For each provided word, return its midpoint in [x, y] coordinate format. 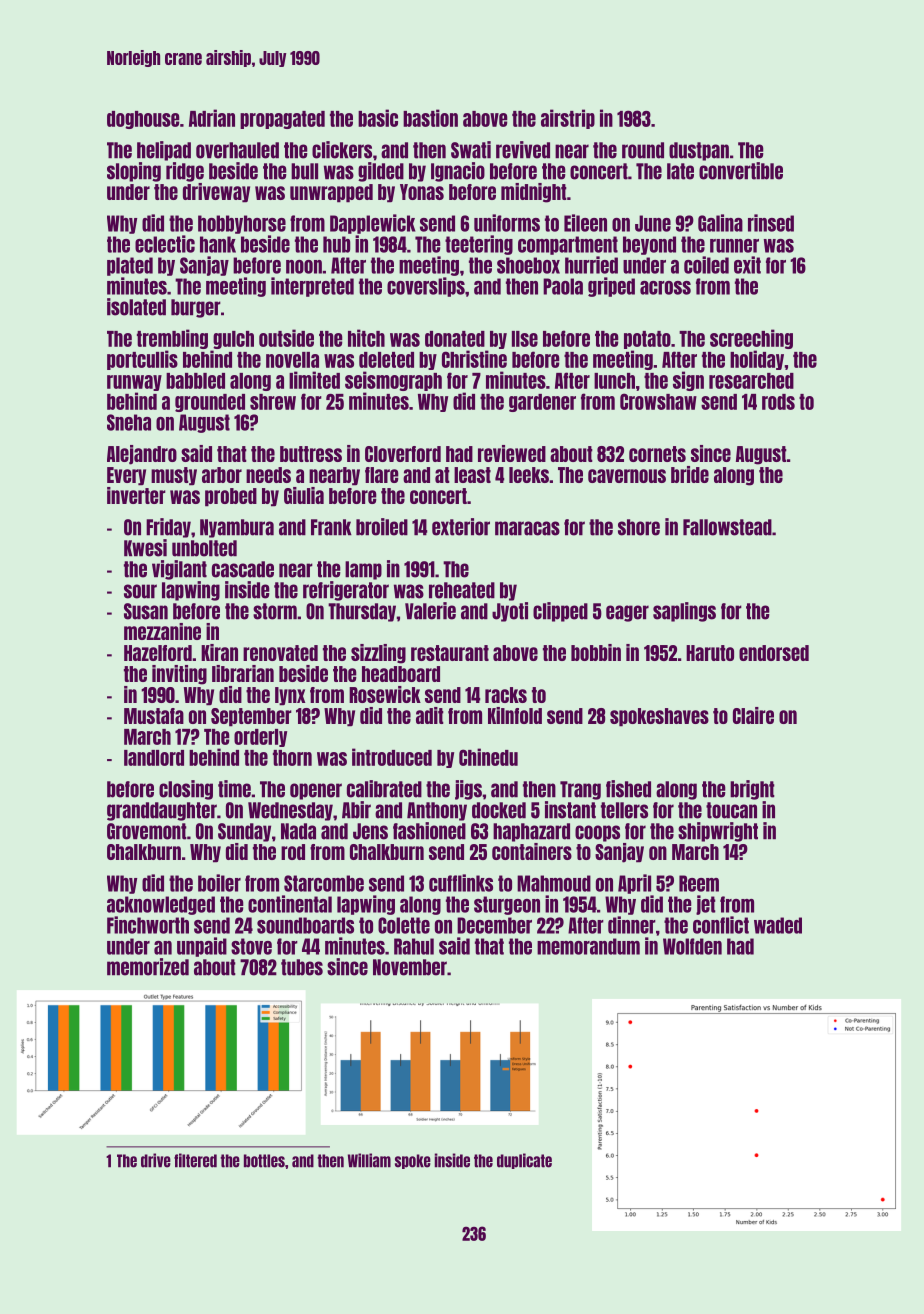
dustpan [699, 151]
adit [430, 715]
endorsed [774, 653]
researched [751, 381]
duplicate [524, 1161]
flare [382, 475]
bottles [264, 1161]
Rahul [414, 946]
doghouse [143, 120]
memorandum [588, 946]
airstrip [568, 119]
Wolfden [692, 946]
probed [231, 497]
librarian [243, 673]
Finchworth [148, 925]
